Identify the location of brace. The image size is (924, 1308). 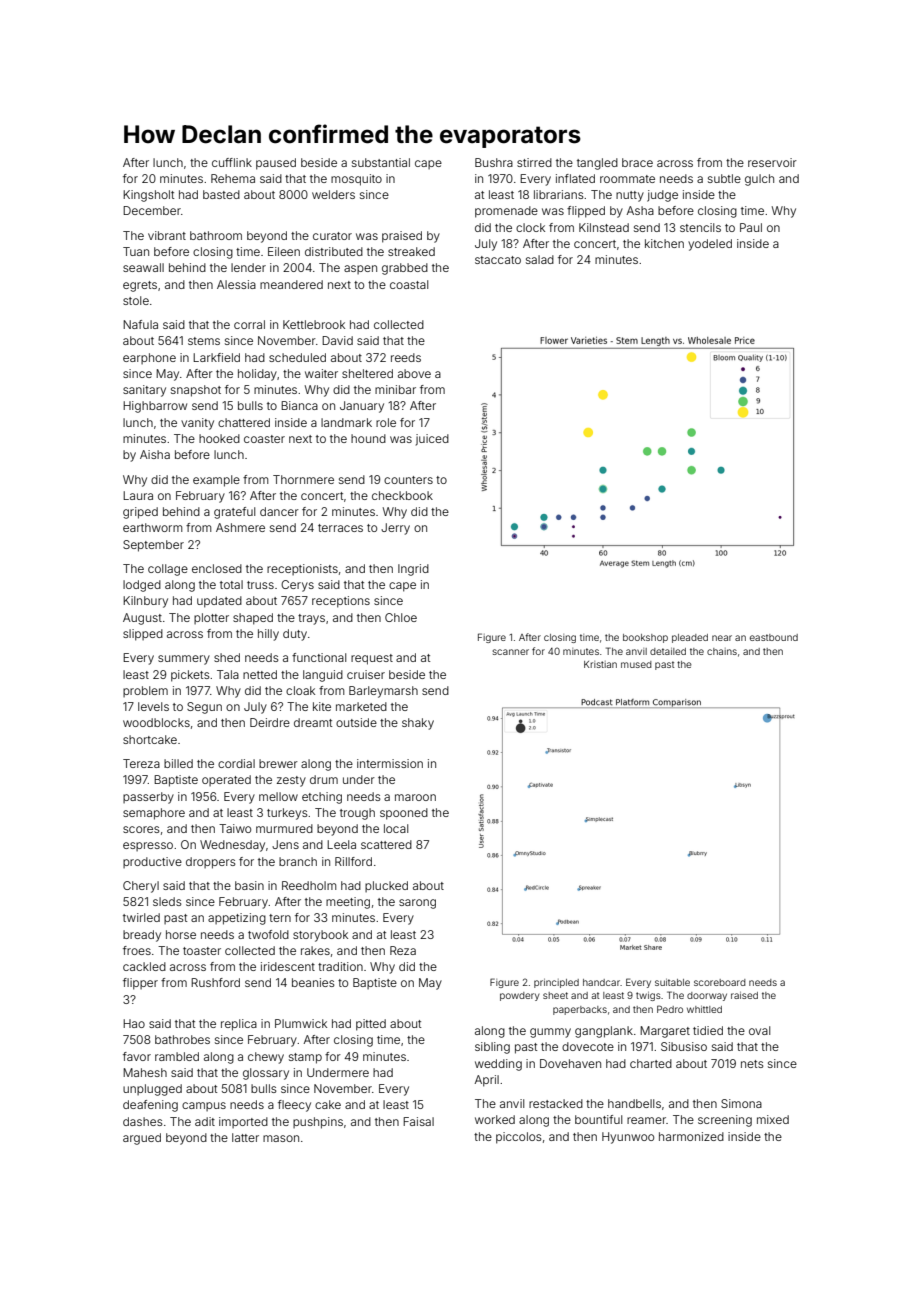
(637, 162).
